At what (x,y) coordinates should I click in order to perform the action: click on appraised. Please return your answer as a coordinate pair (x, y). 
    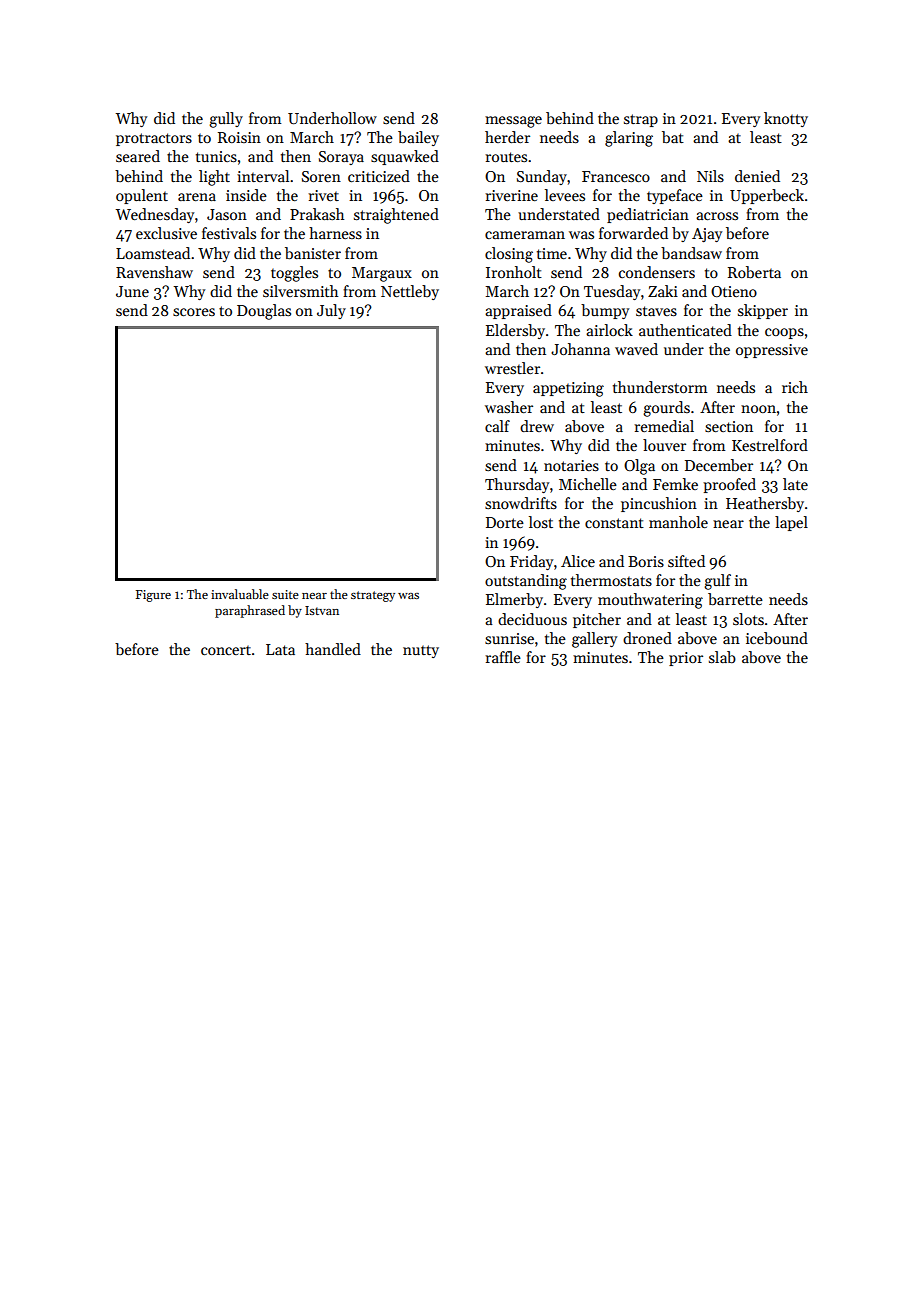
    Looking at the image, I should click on (518, 311).
